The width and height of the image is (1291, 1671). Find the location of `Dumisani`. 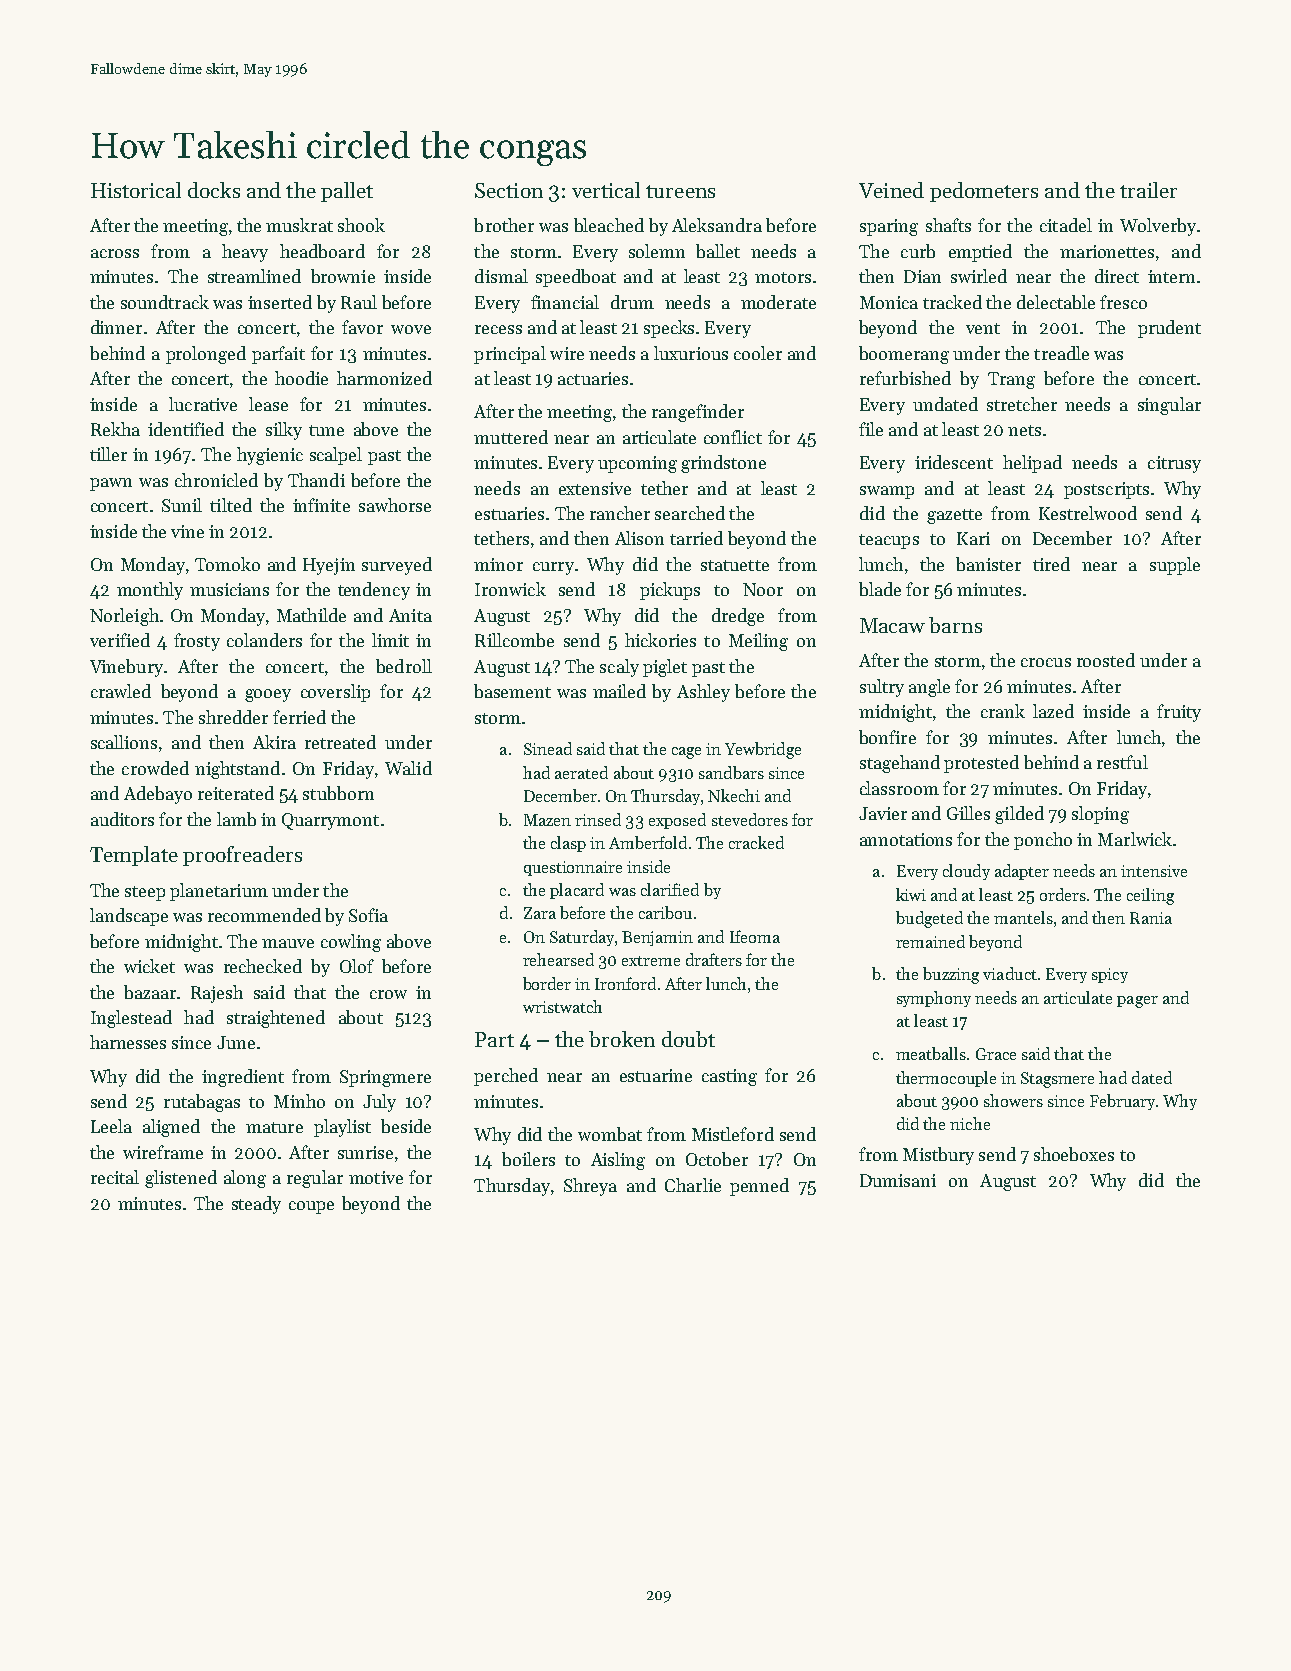

Dumisani is located at coordinates (898, 1180).
